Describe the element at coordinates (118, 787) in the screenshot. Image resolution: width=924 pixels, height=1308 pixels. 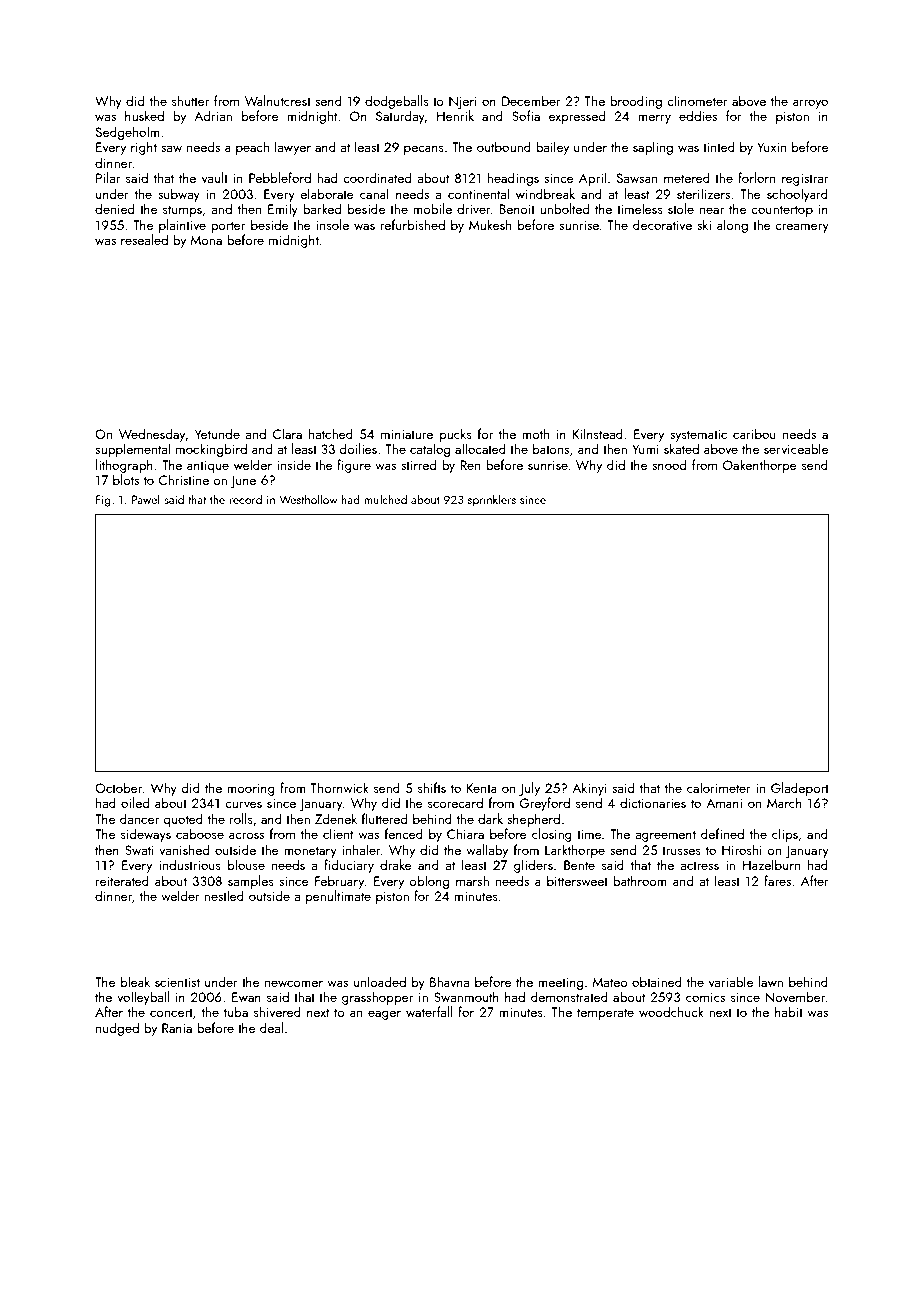
I see `October` at that location.
